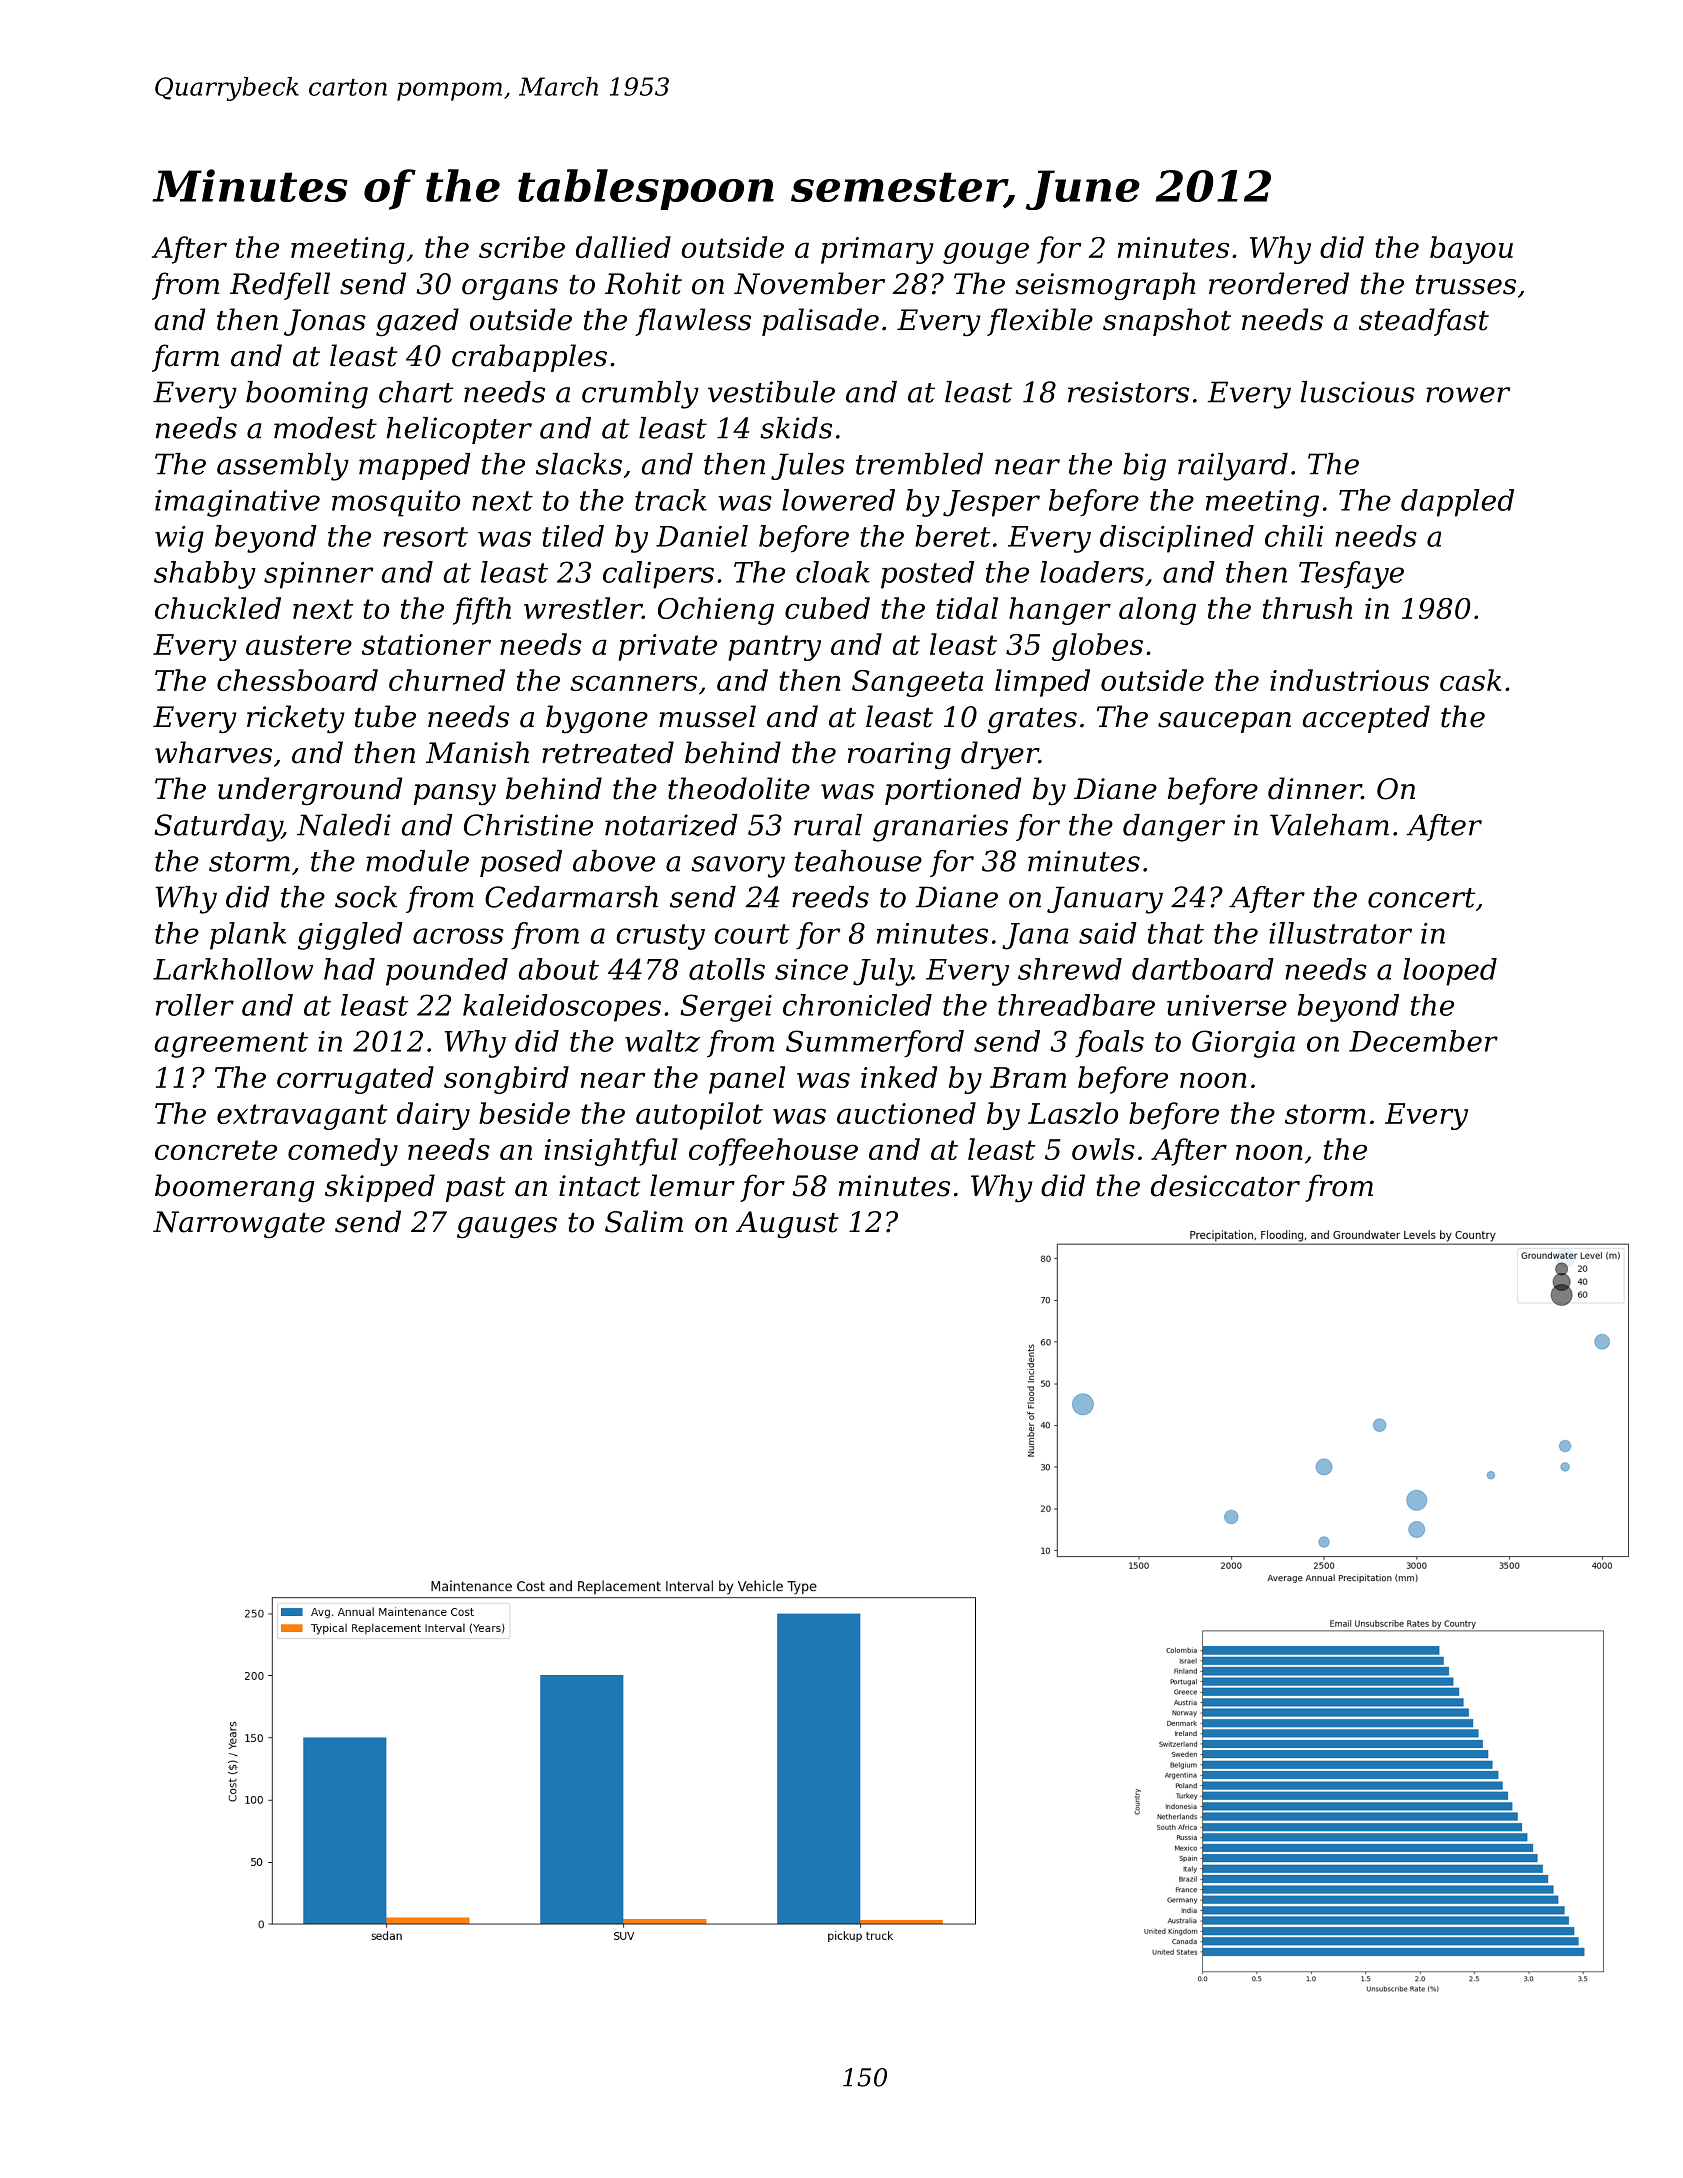 The height and width of the page is (2178, 1683). Describe the element at coordinates (1471, 250) in the page. I see `bayou` at that location.
